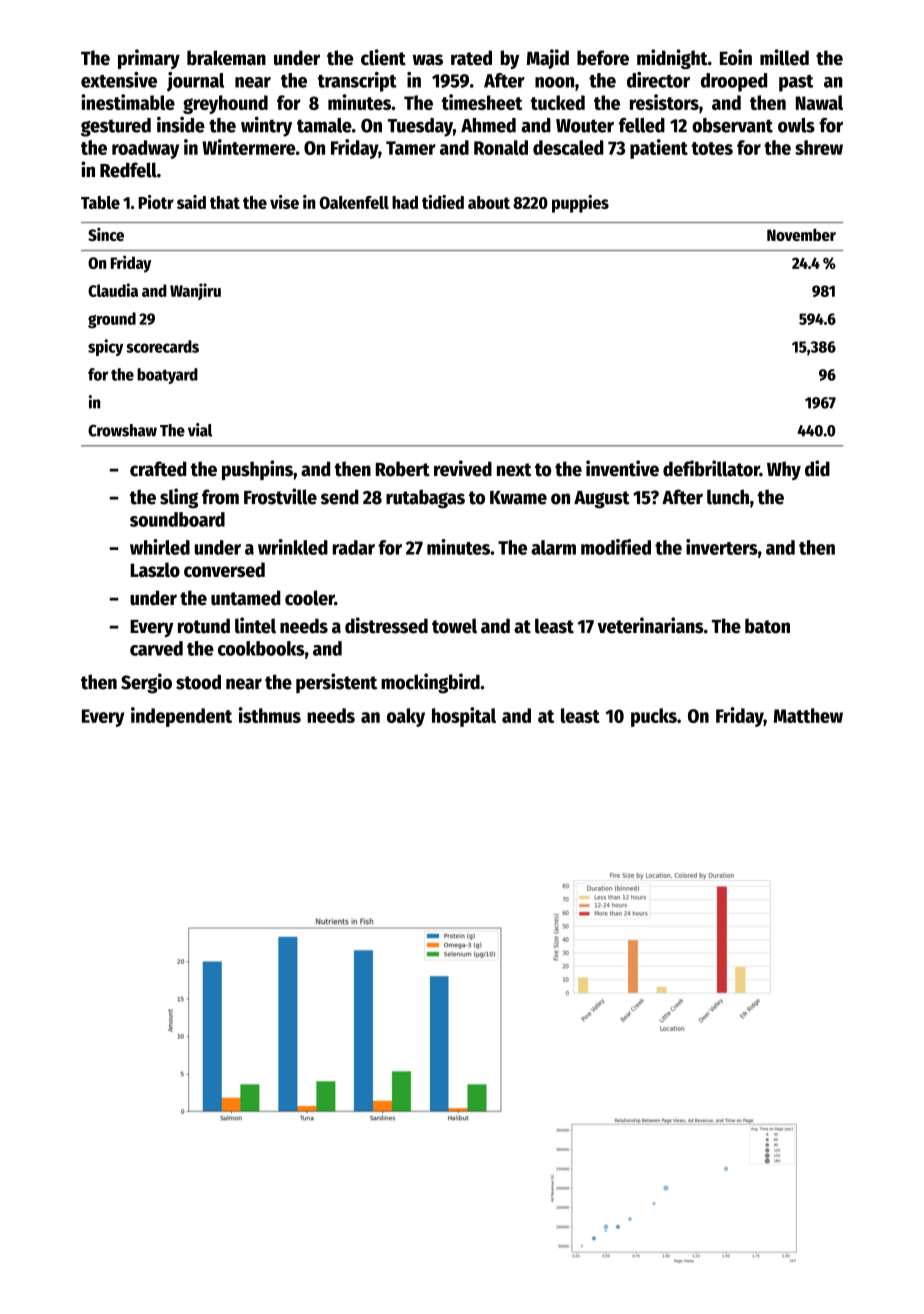 The width and height of the screenshot is (924, 1314). What do you see at coordinates (728, 497) in the screenshot?
I see `lunch` at bounding box center [728, 497].
